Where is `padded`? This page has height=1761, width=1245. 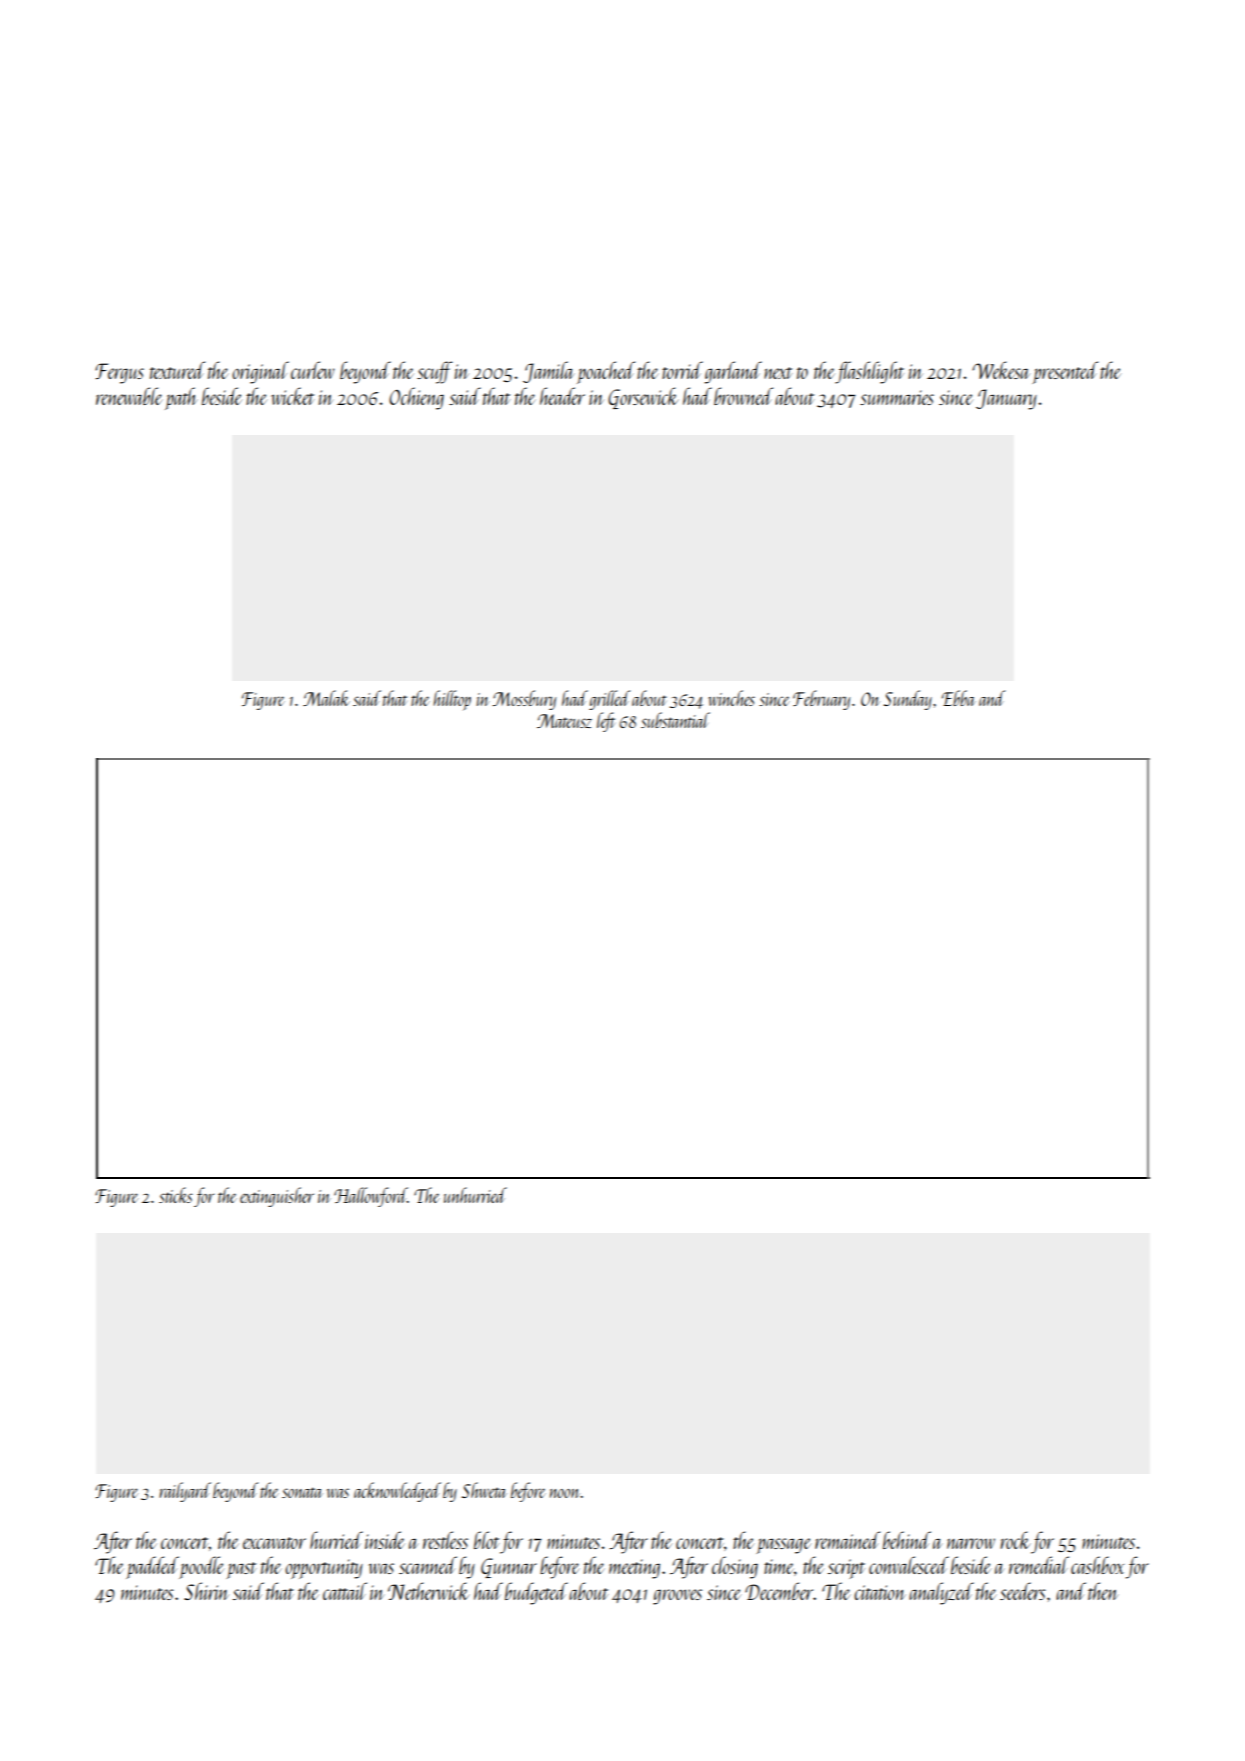
padded is located at coordinates (152, 1567).
